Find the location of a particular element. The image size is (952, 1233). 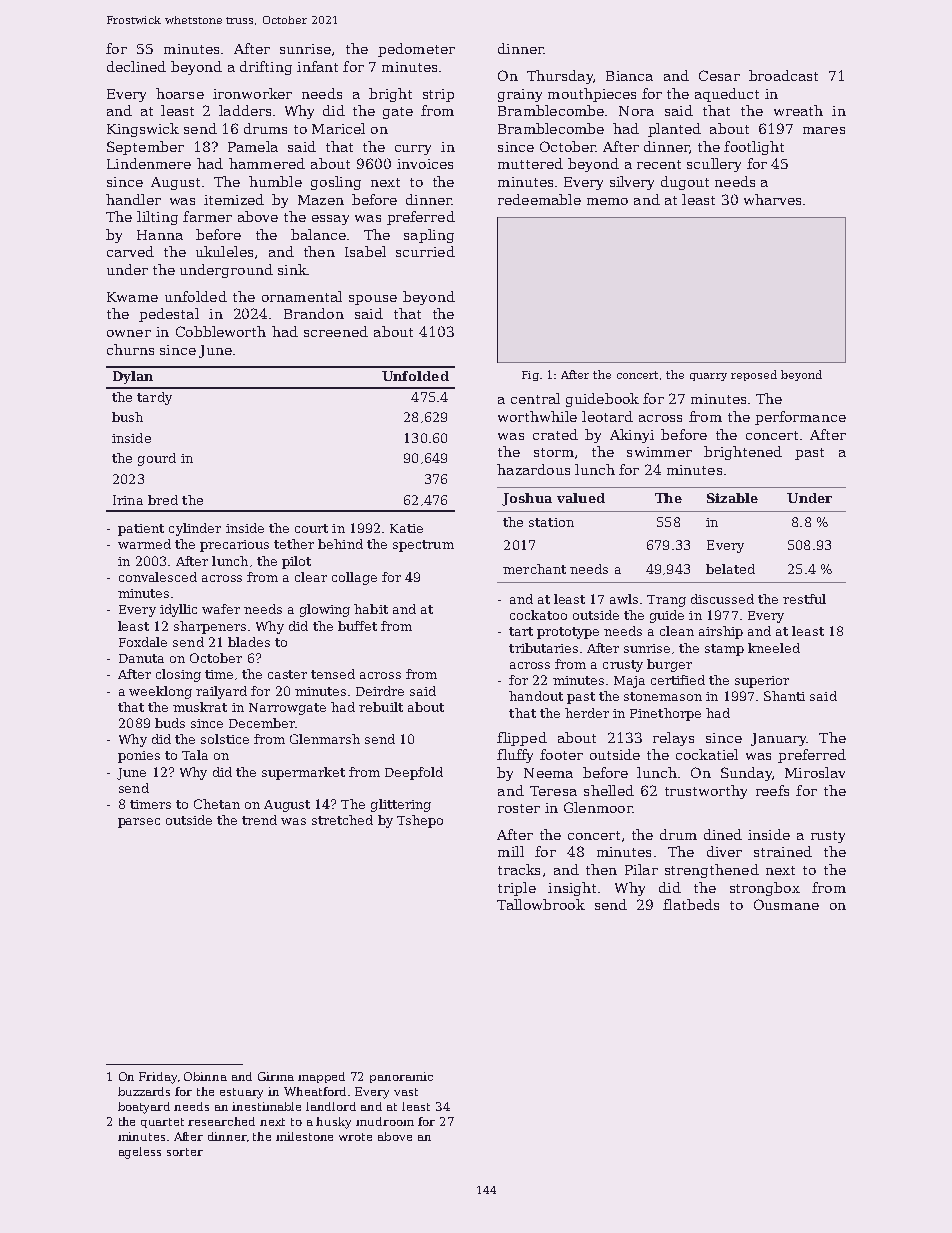

declined is located at coordinates (136, 66).
